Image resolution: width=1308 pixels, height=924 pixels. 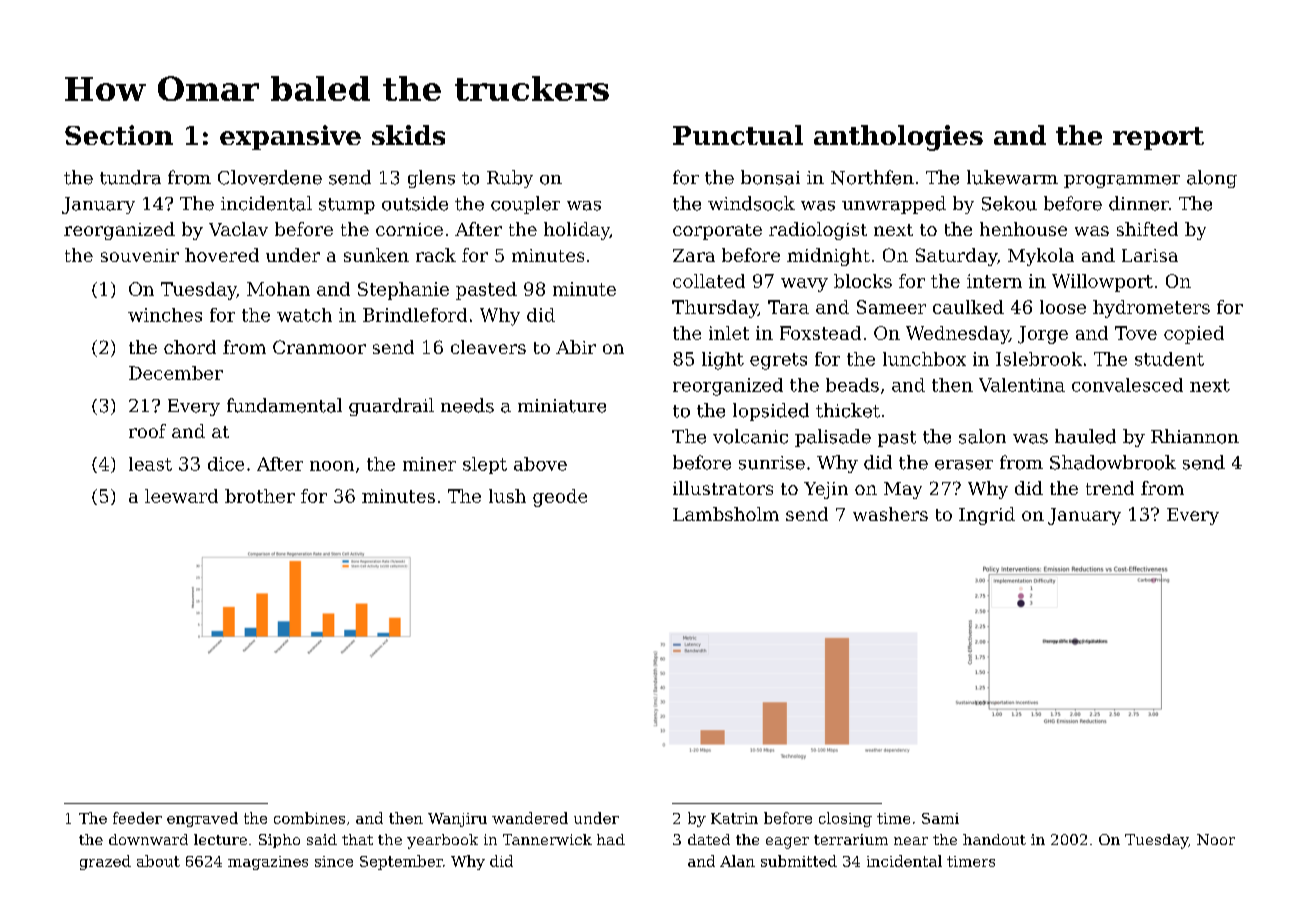 What do you see at coordinates (1195, 436) in the image?
I see `Rhiannon` at bounding box center [1195, 436].
